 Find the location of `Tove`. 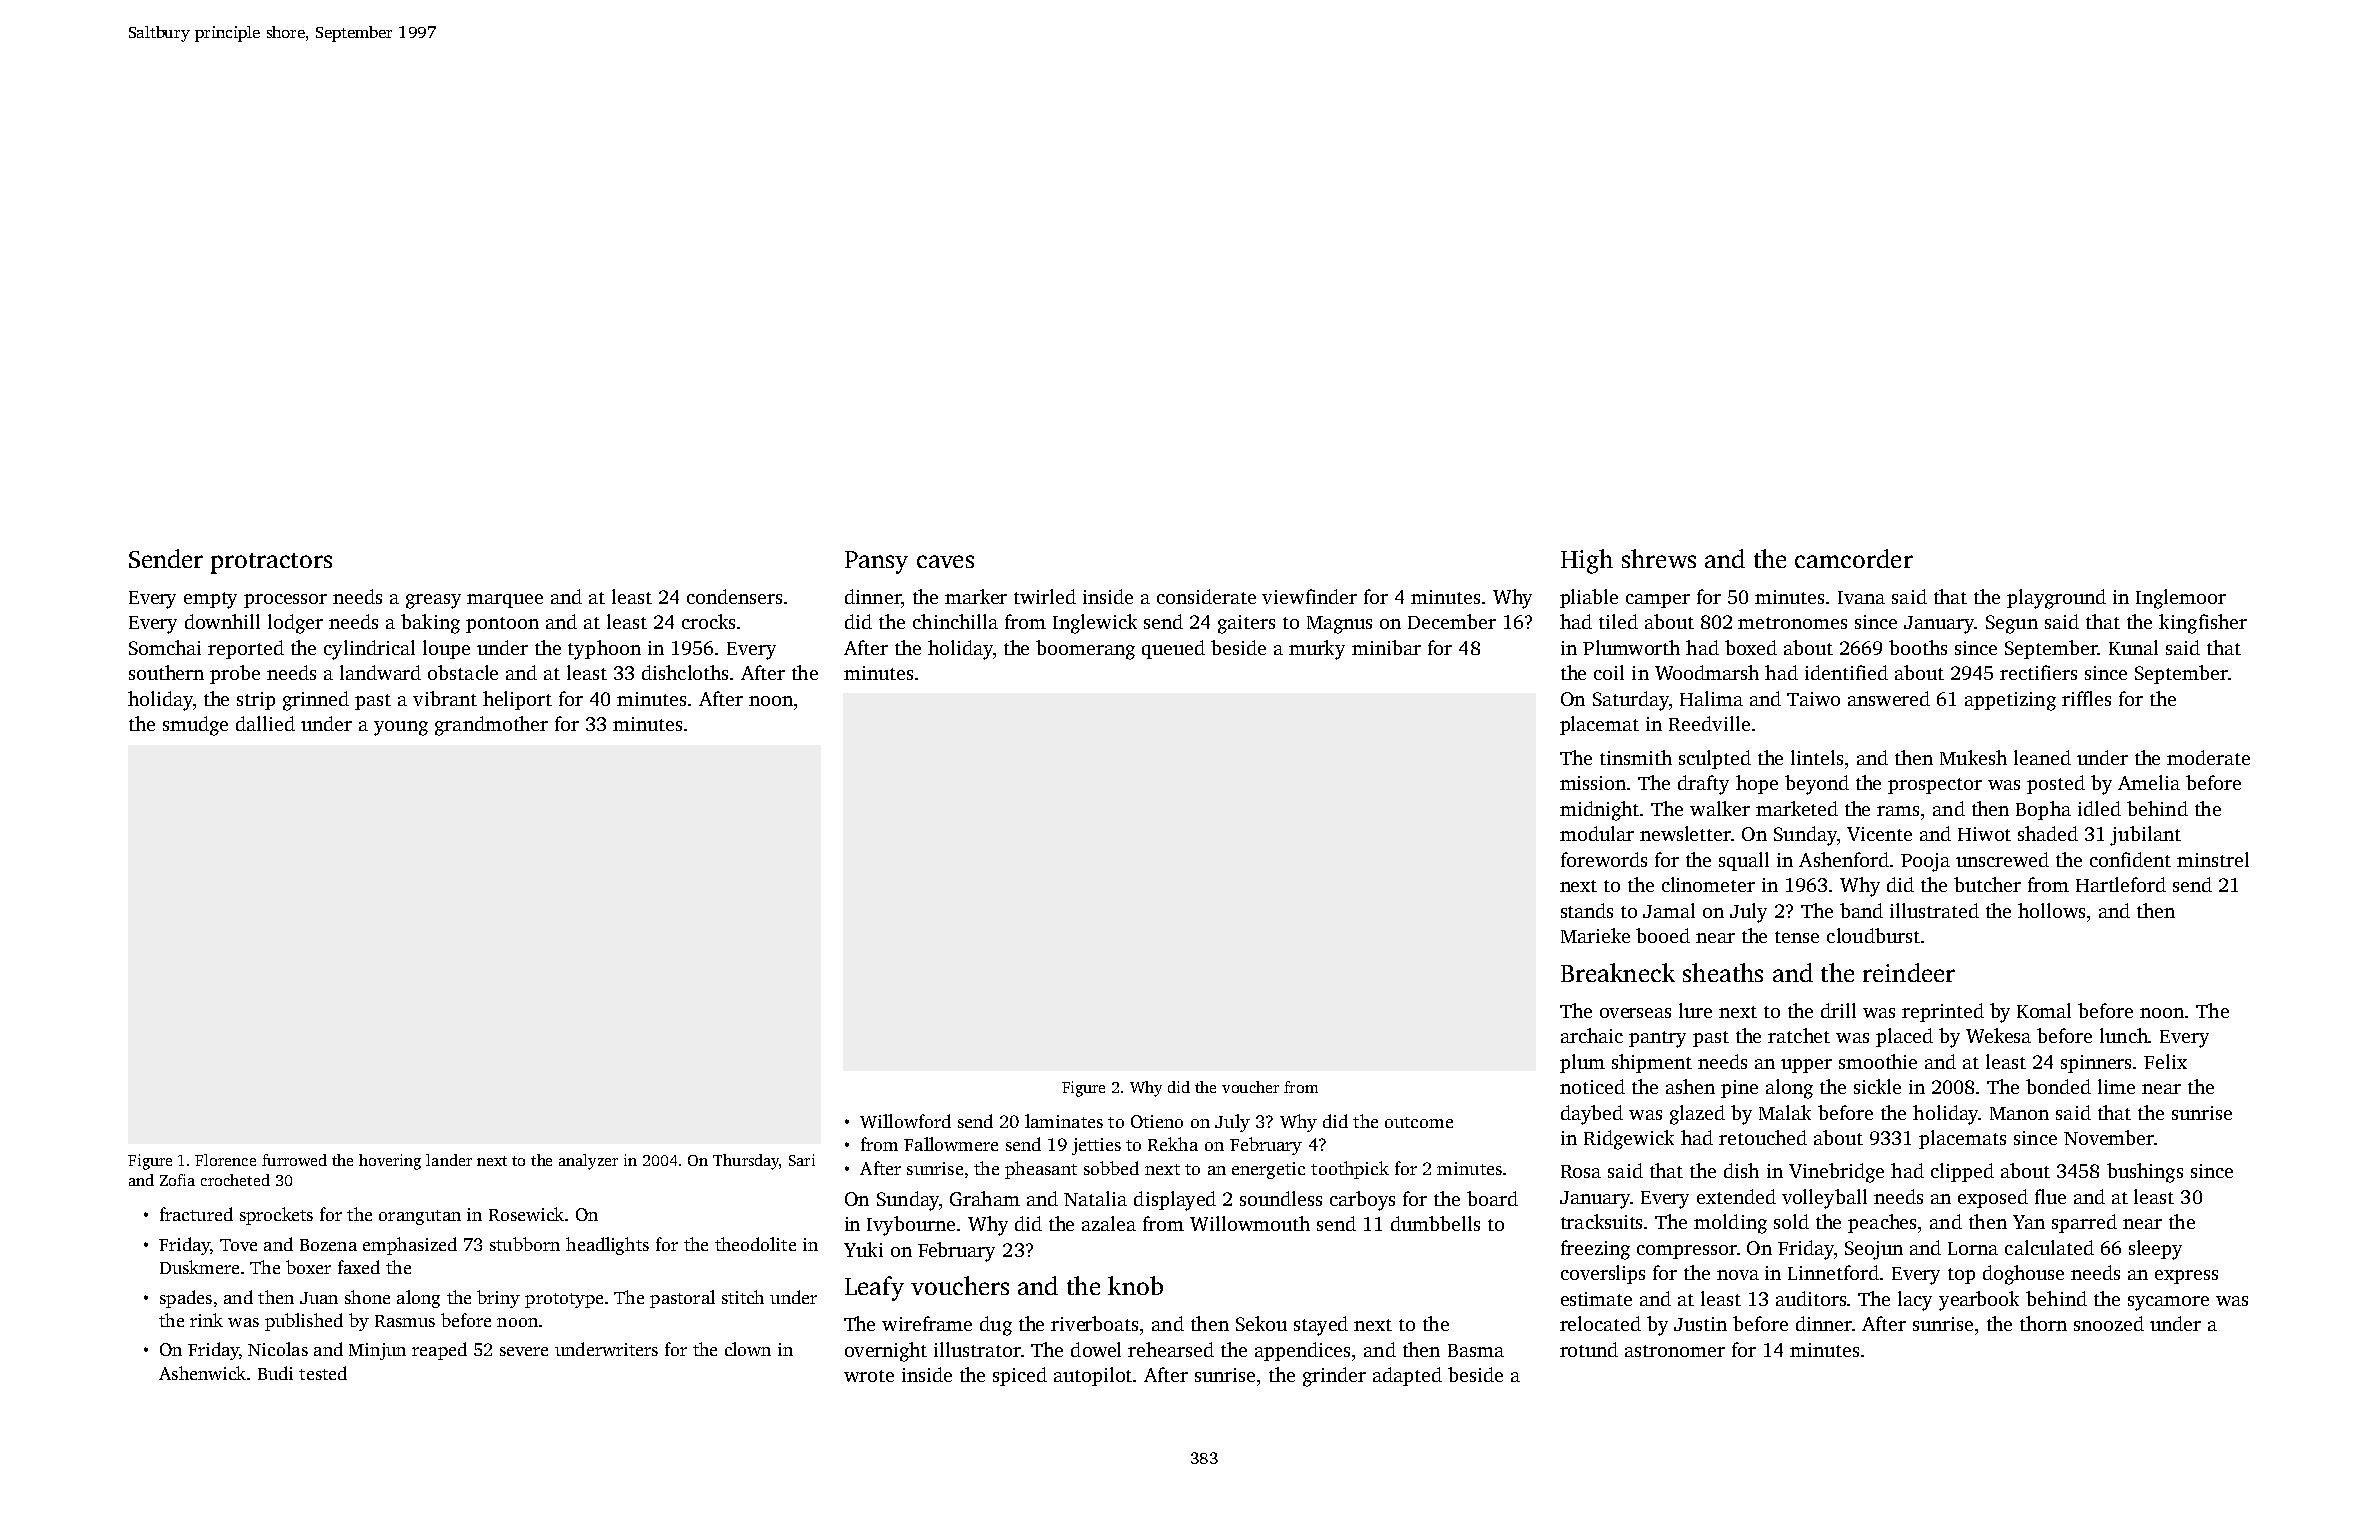

Tove is located at coordinates (238, 1245).
